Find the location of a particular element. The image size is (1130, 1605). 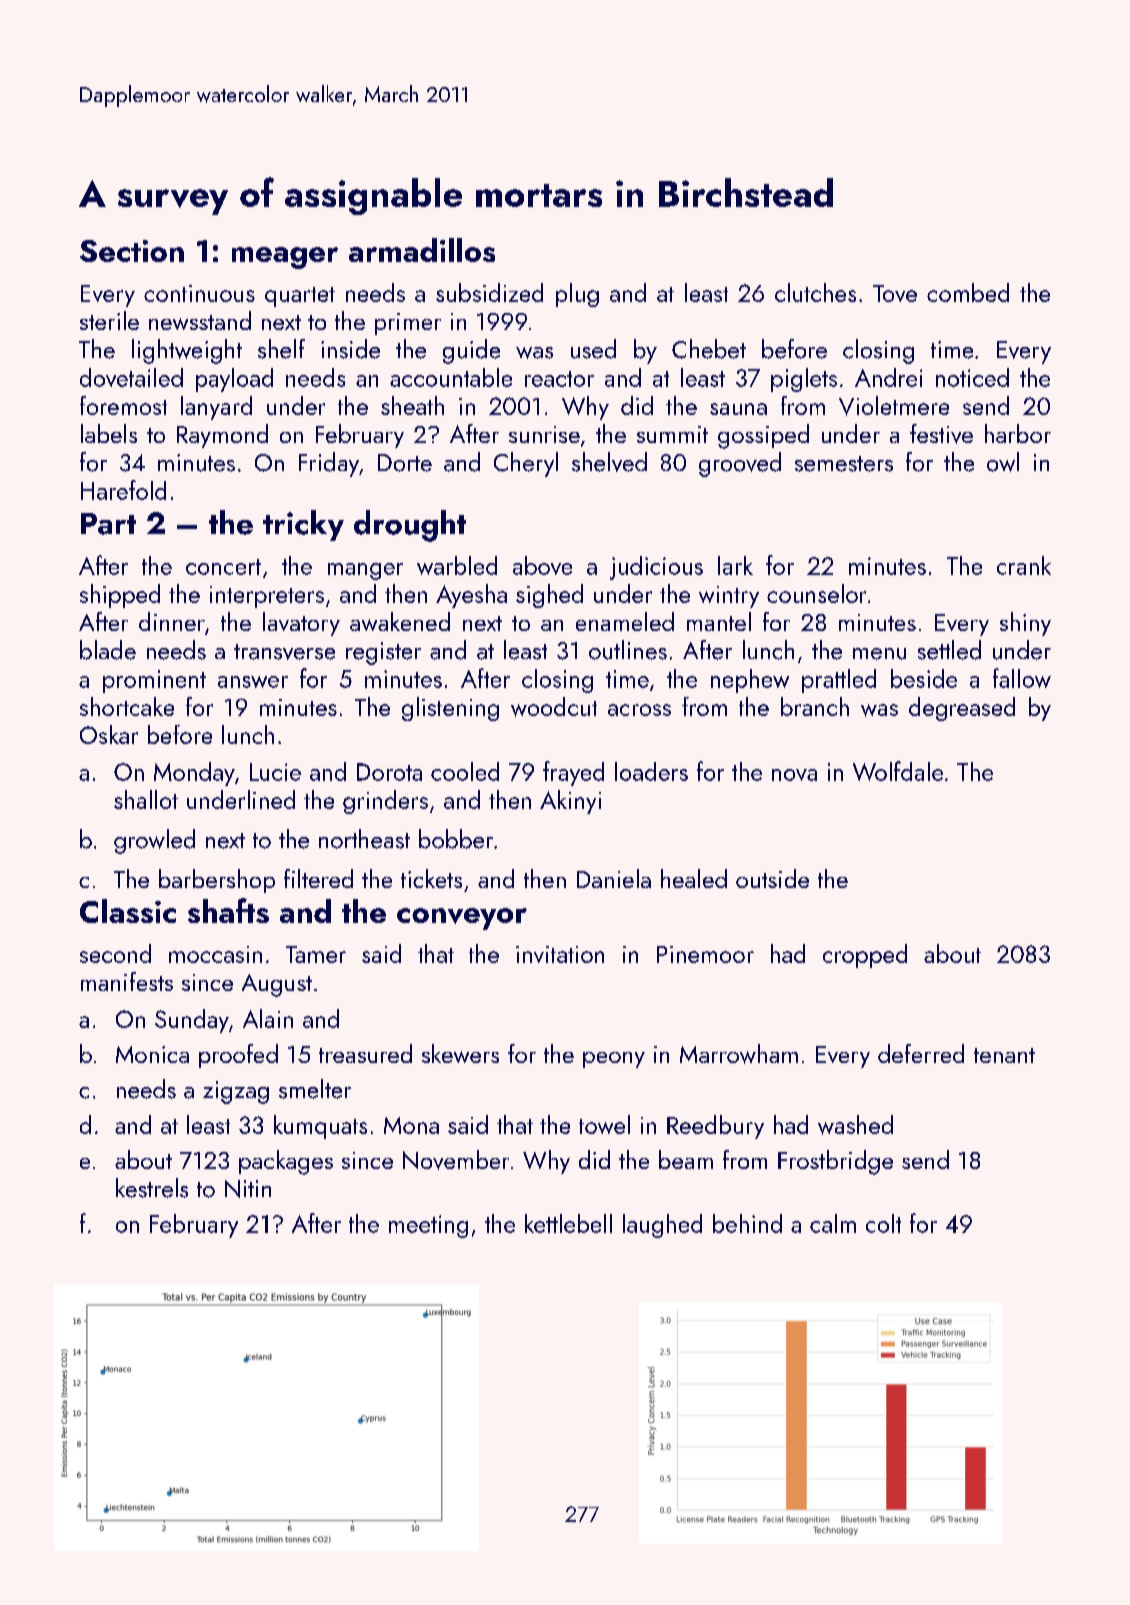

Dorte is located at coordinates (405, 463).
